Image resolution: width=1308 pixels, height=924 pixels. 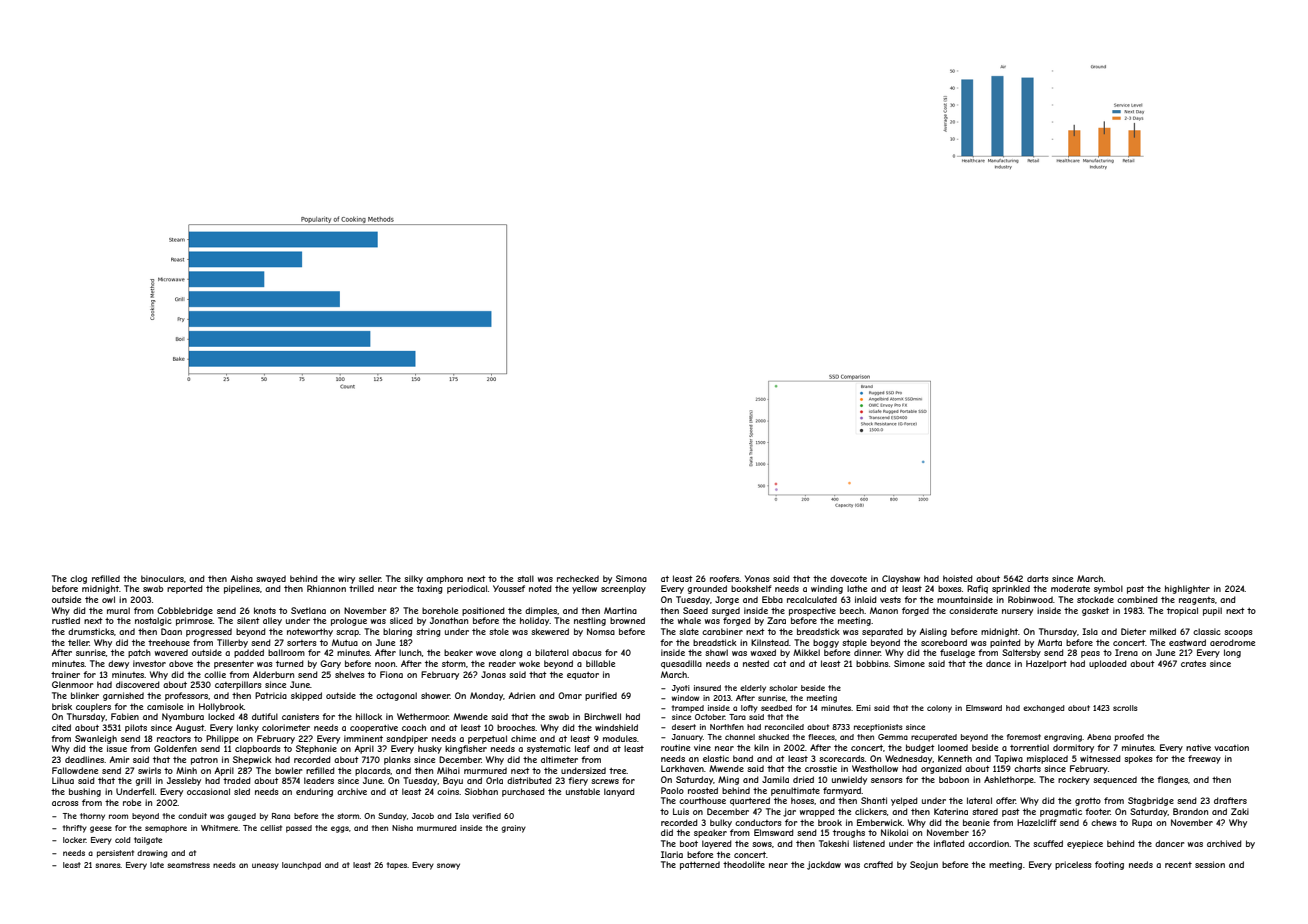 What do you see at coordinates (326, 588) in the screenshot?
I see `Rhiannon` at bounding box center [326, 588].
